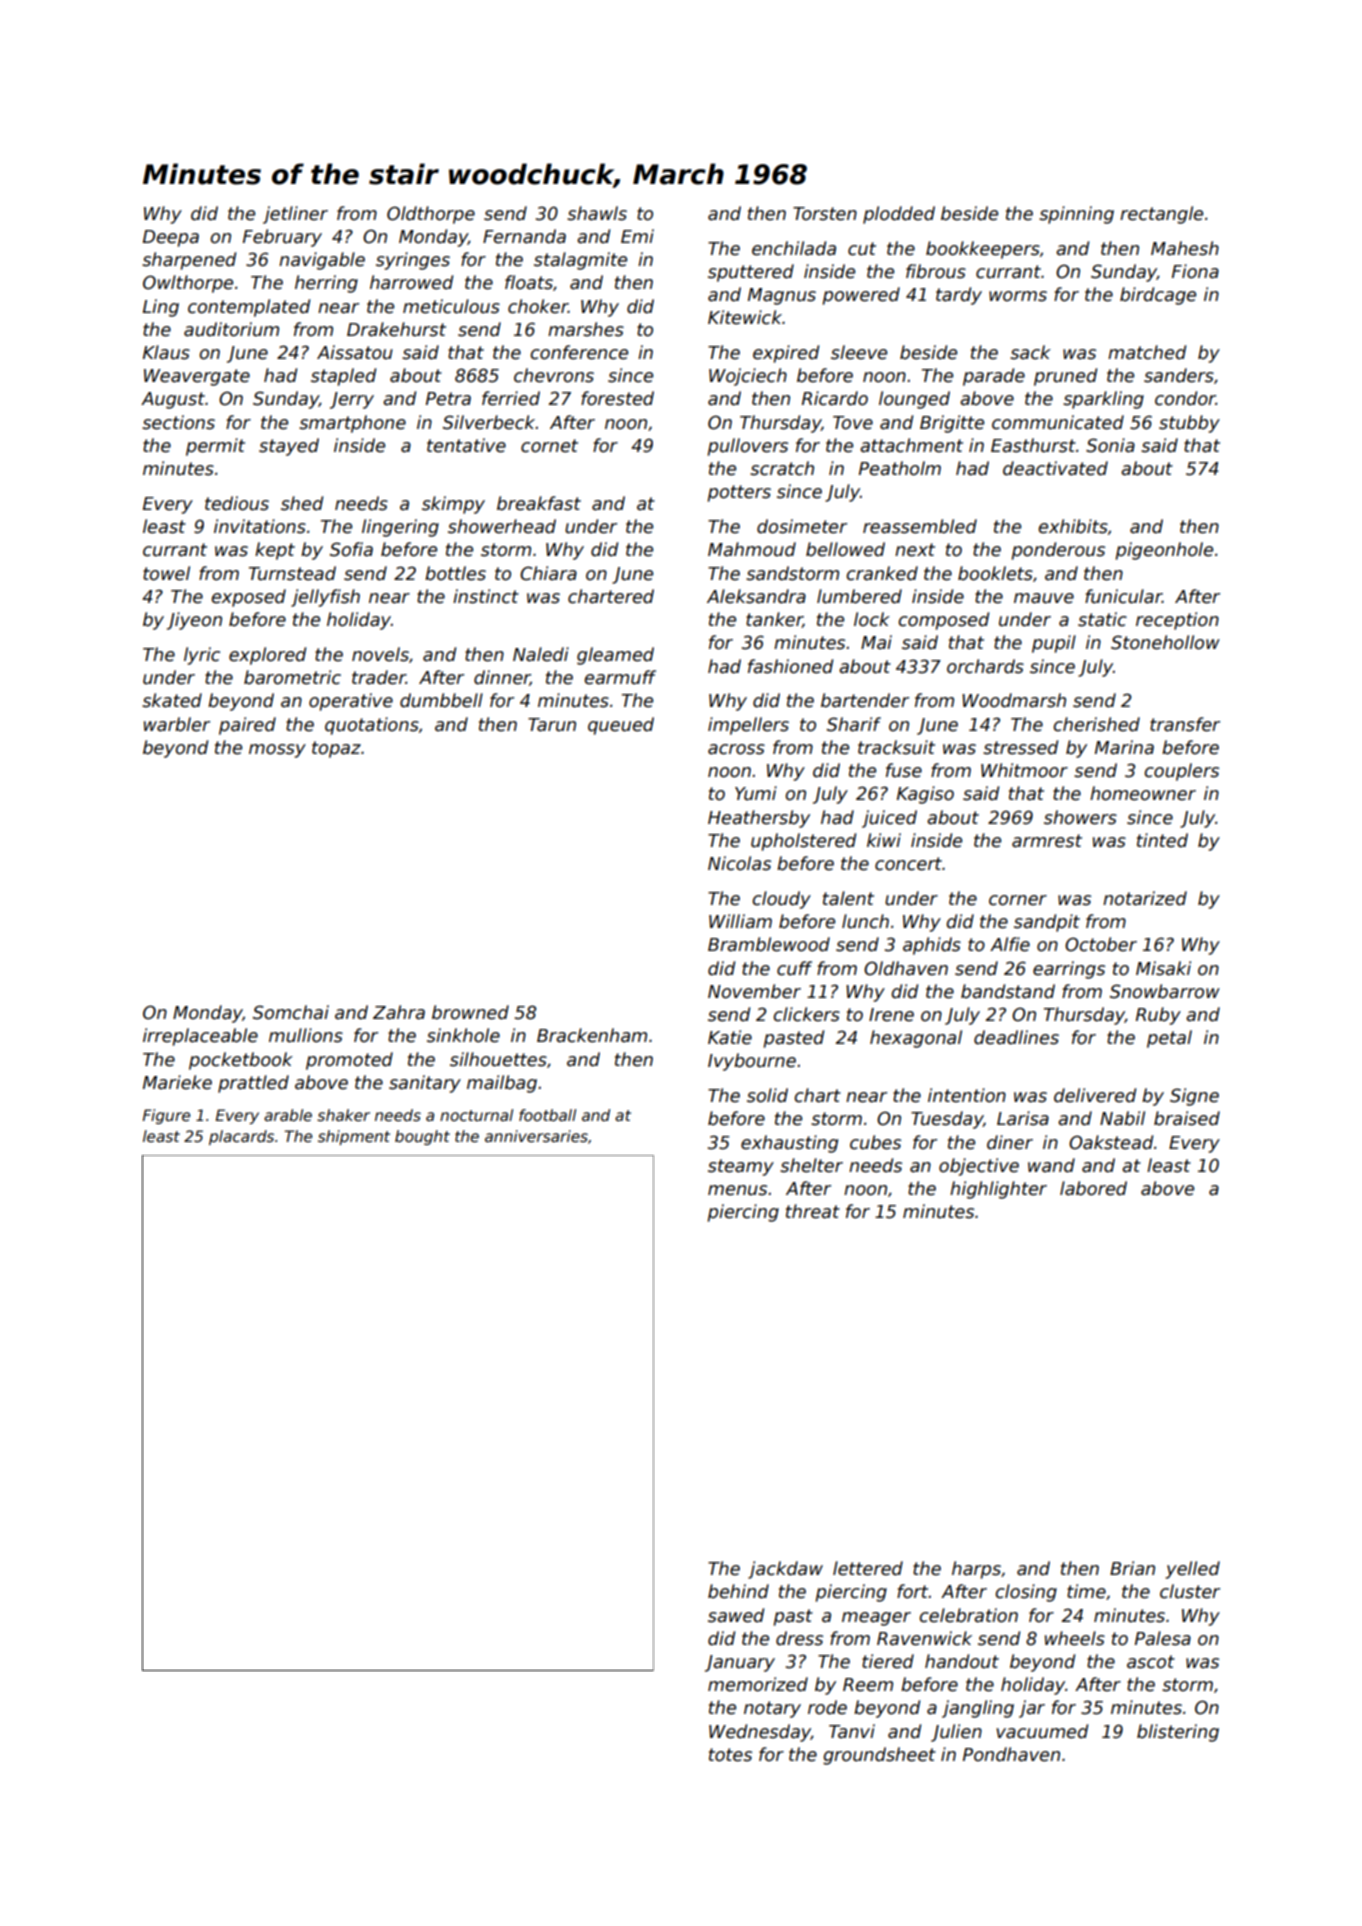  What do you see at coordinates (760, 1733) in the page?
I see `Wednesday` at bounding box center [760, 1733].
